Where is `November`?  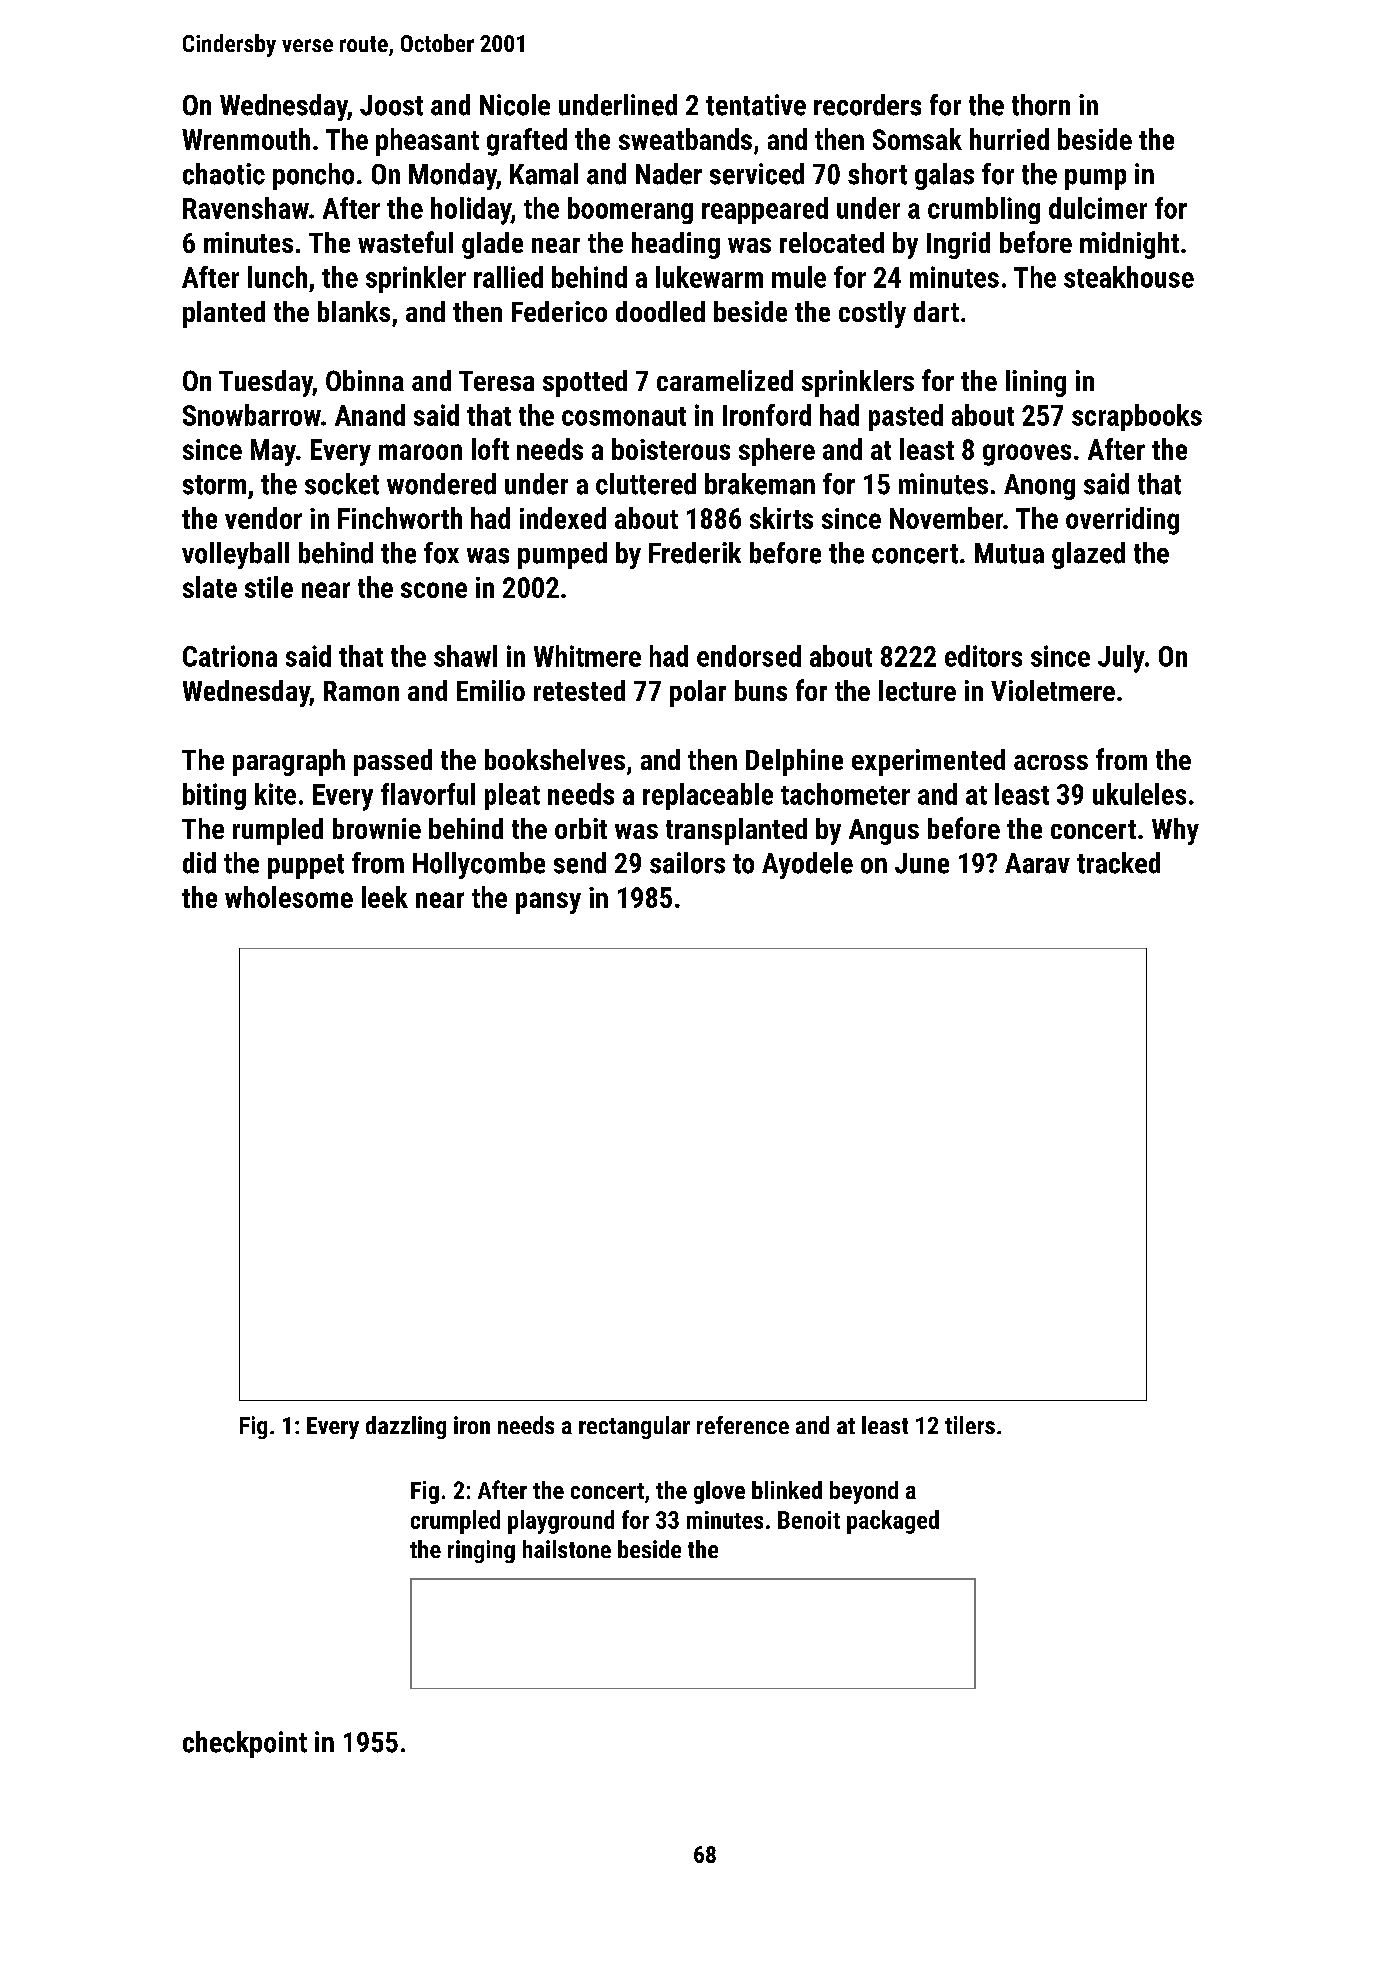
November is located at coordinates (946, 518).
